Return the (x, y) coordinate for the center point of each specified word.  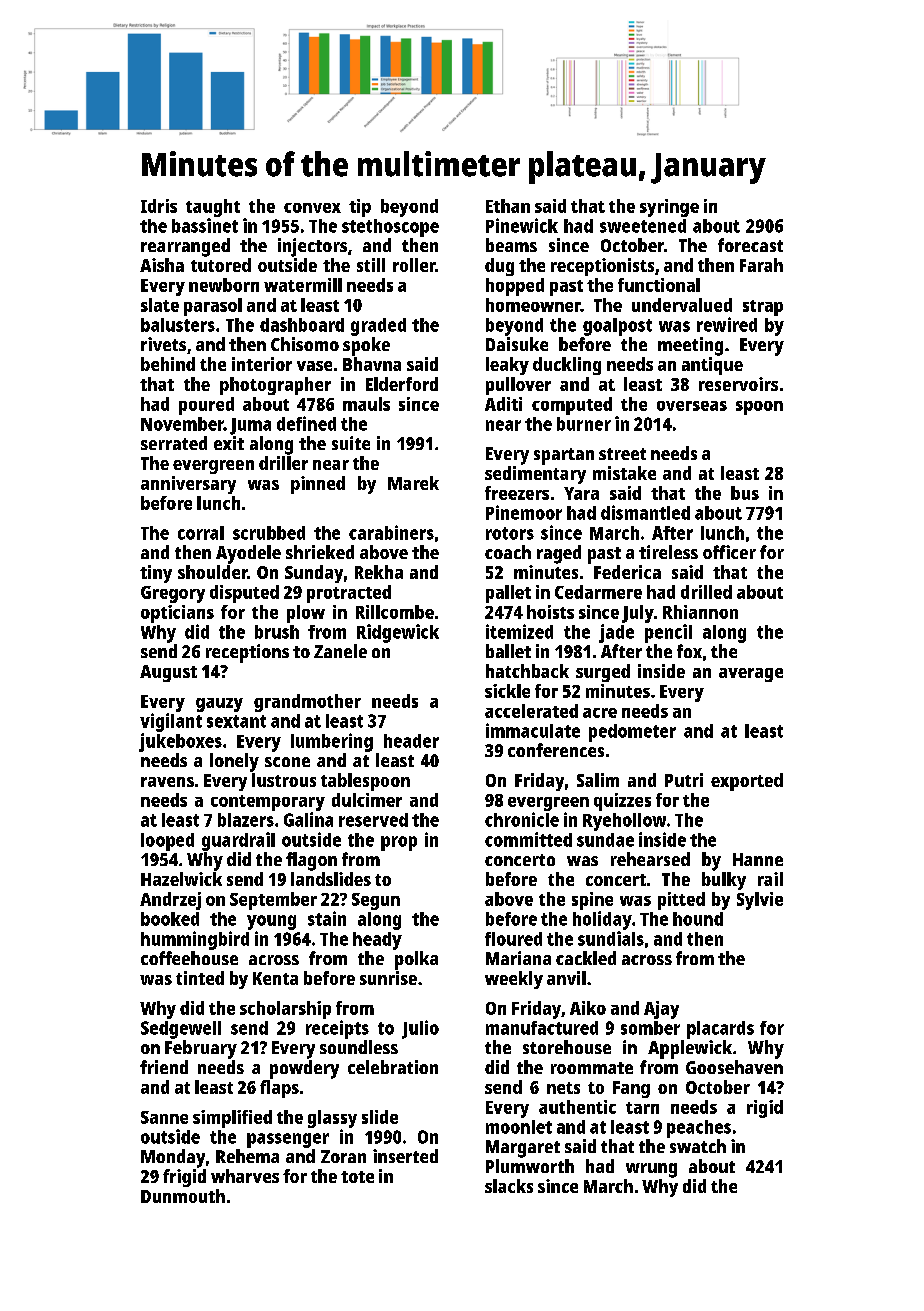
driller (283, 463)
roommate (592, 1068)
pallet (508, 594)
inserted (405, 1156)
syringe (669, 208)
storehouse (567, 1047)
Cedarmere (598, 592)
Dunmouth (183, 1196)
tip (360, 208)
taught (213, 208)
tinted (200, 978)
